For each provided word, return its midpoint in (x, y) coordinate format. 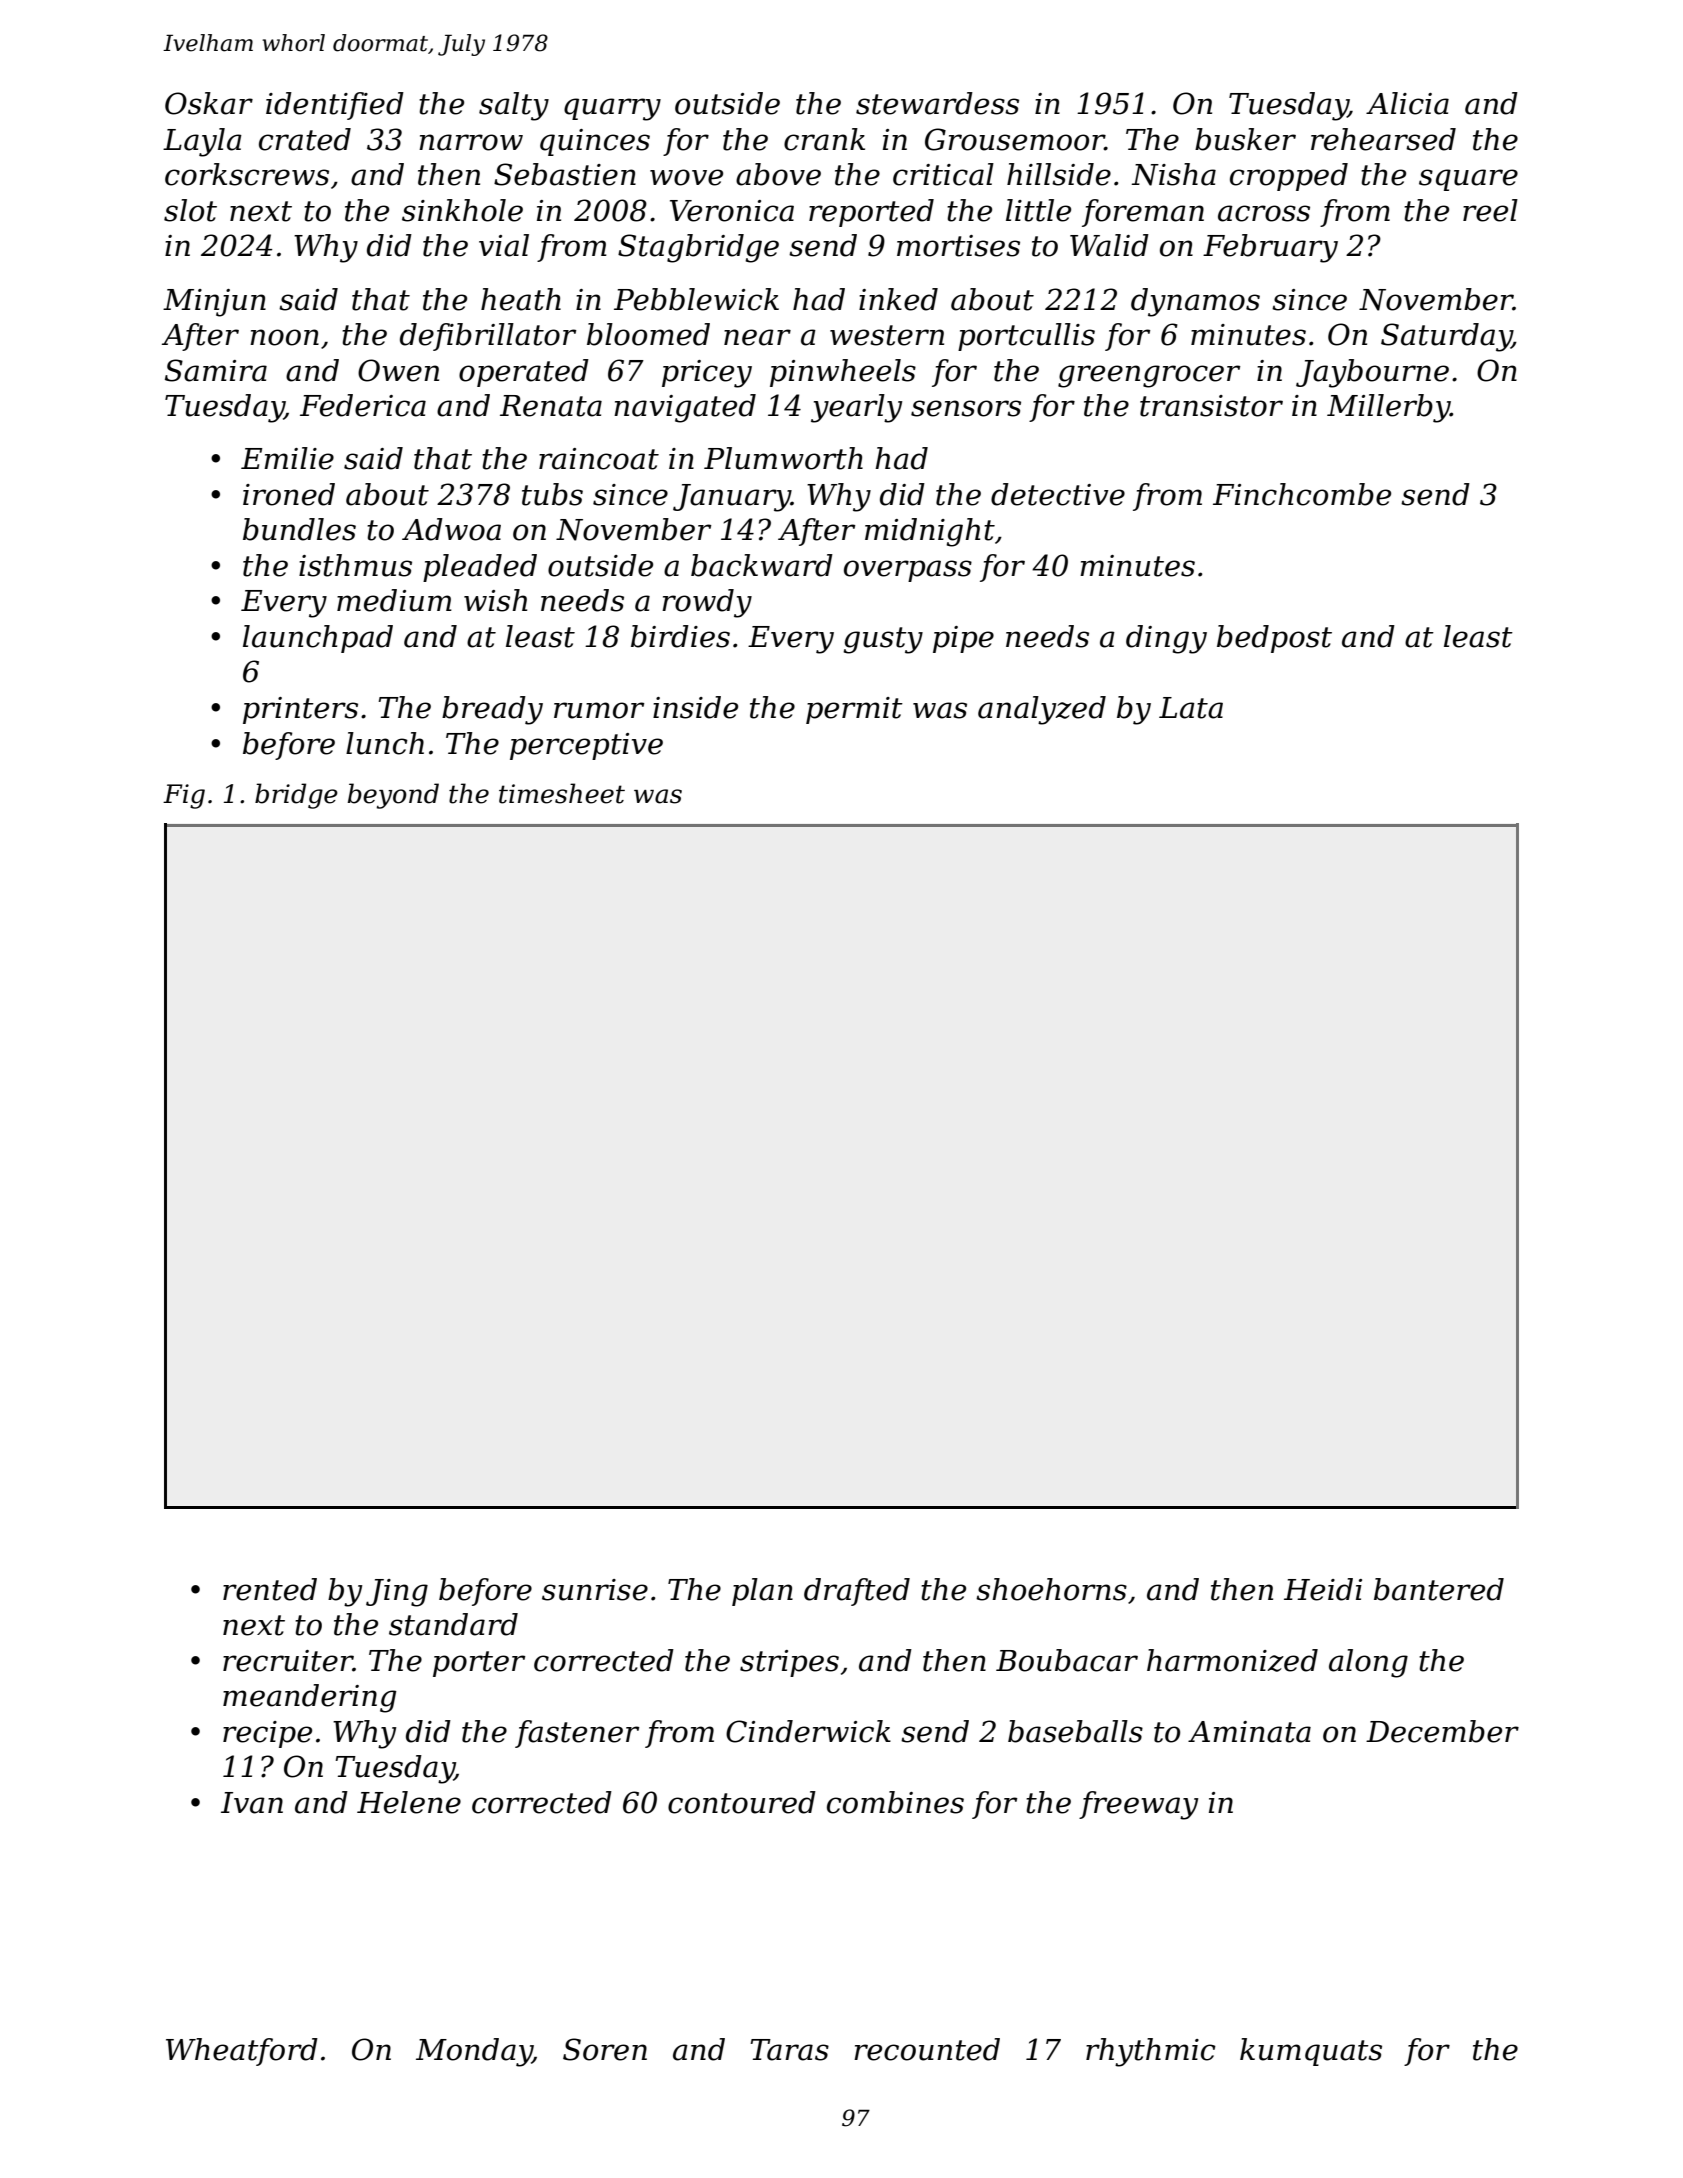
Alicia (1407, 103)
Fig (184, 796)
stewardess (937, 103)
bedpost (1274, 639)
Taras (789, 2050)
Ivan (252, 1803)
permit (854, 710)
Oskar (209, 103)
